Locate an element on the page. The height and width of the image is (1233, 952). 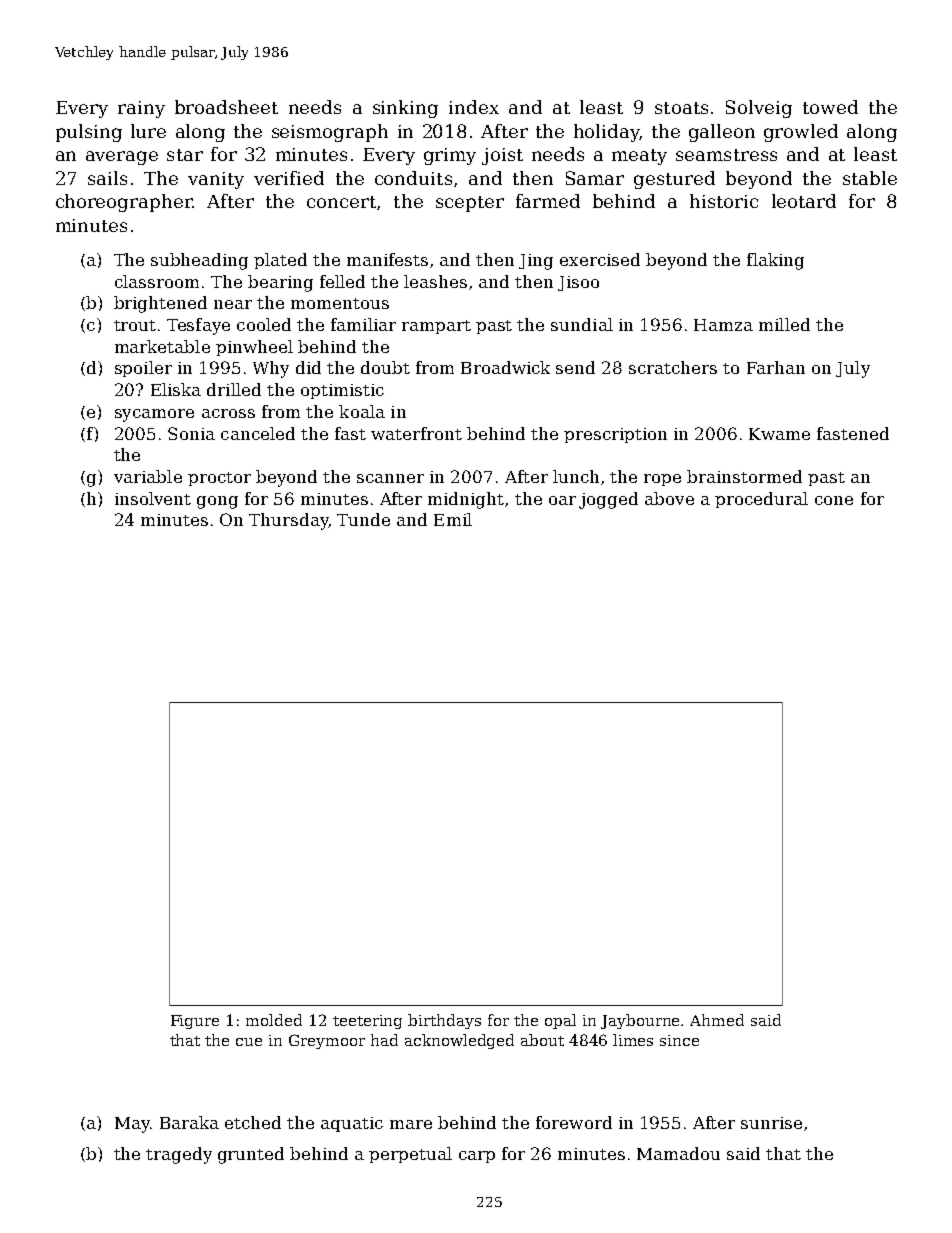
Mamadou is located at coordinates (678, 1153).
